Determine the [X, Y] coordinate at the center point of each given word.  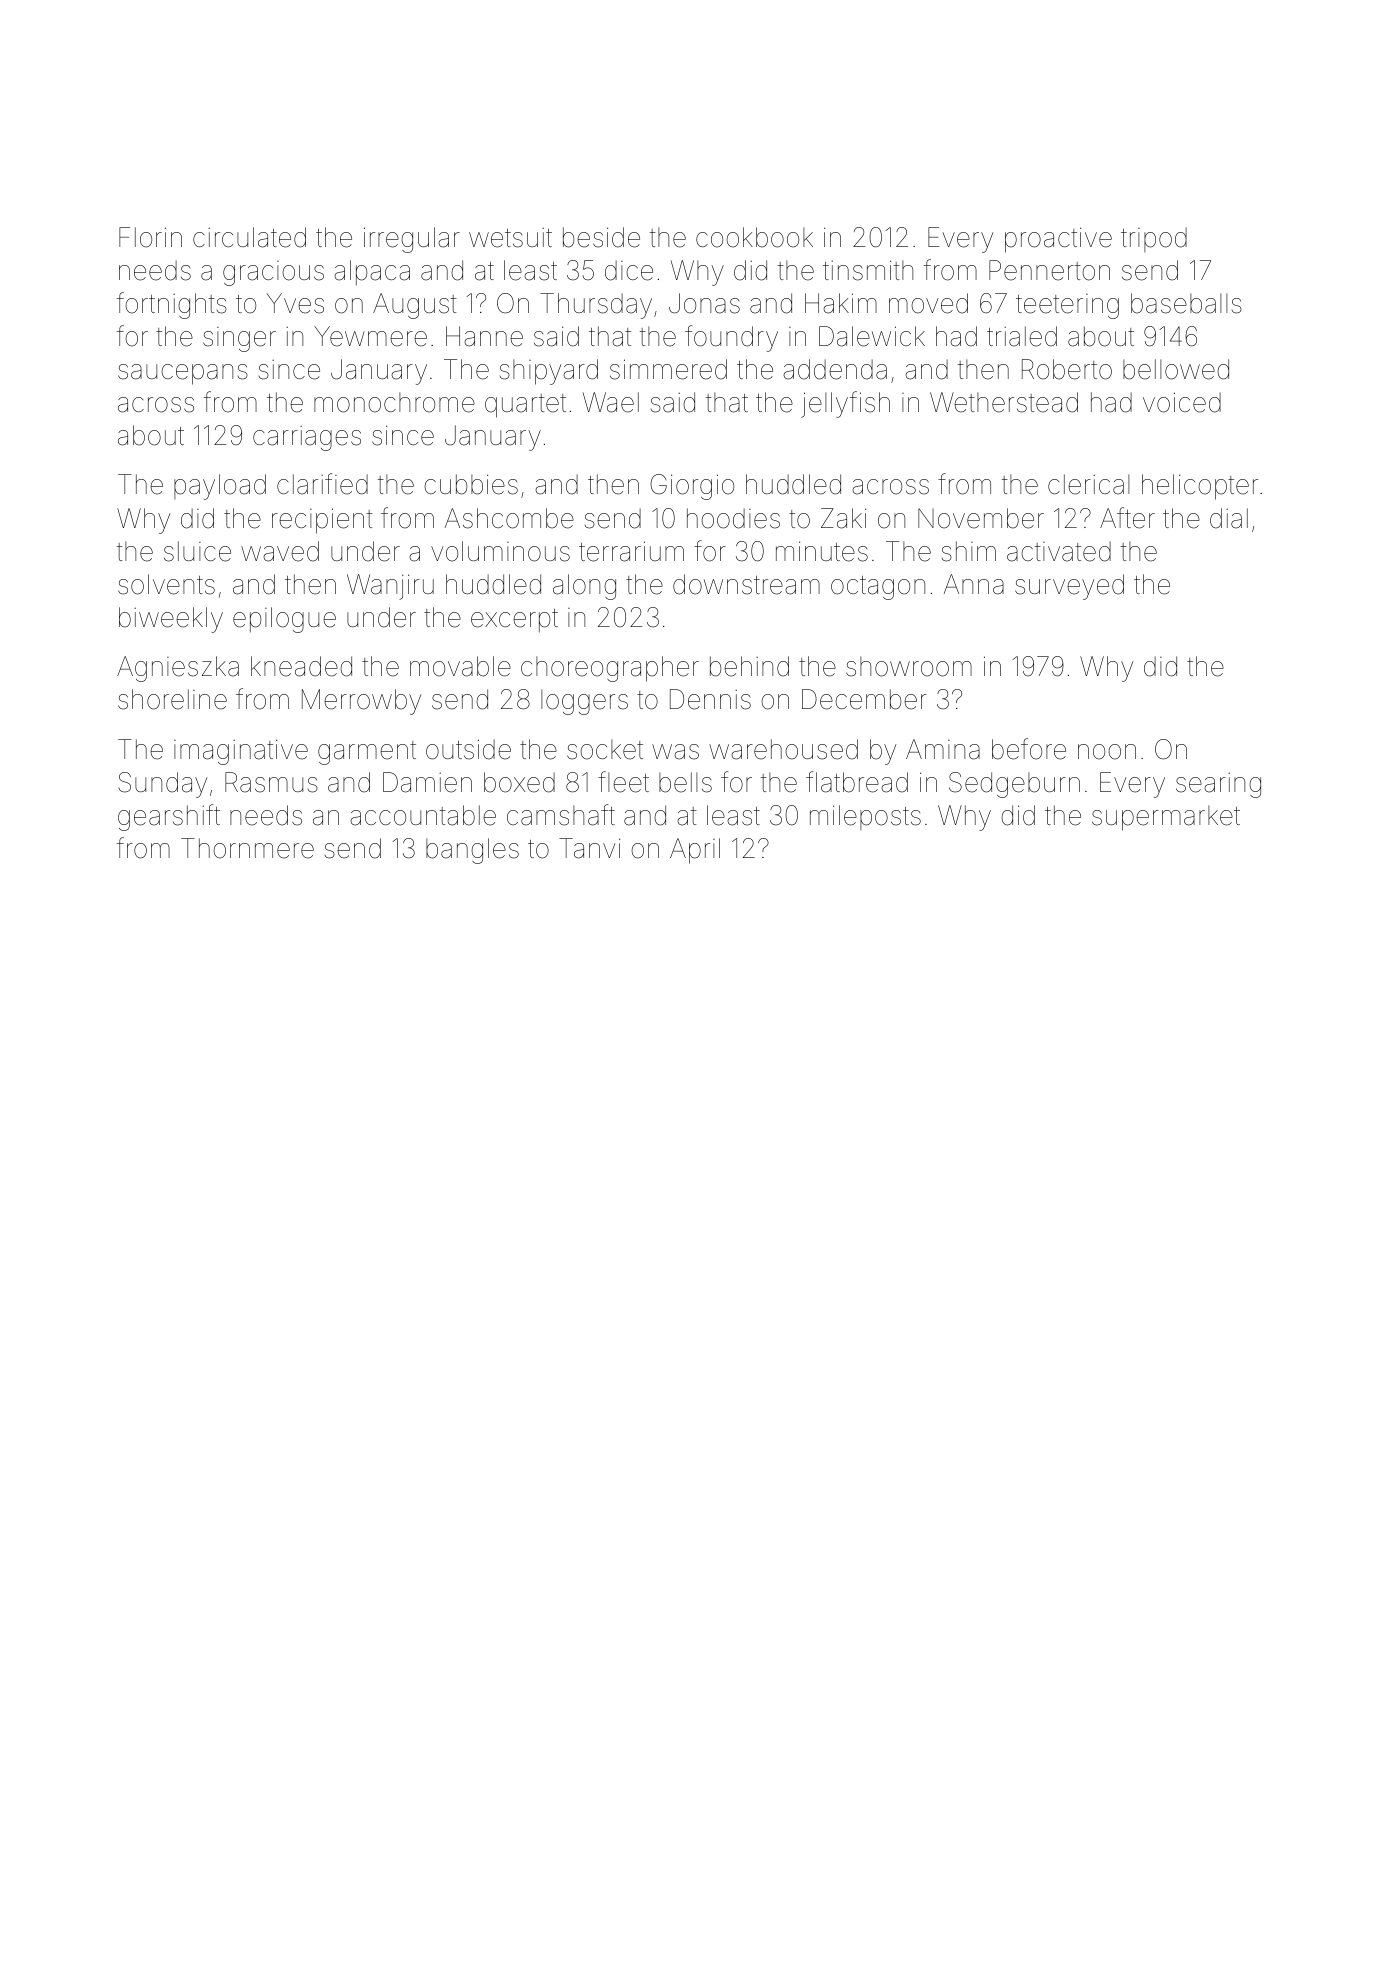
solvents [166, 584]
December [864, 699]
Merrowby [361, 702]
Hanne [484, 336]
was [675, 752]
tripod [1154, 239]
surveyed [1069, 587]
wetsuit [510, 238]
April [695, 851]
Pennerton [1049, 270]
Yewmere [370, 336]
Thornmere [247, 848]
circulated [249, 237]
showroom [909, 666]
